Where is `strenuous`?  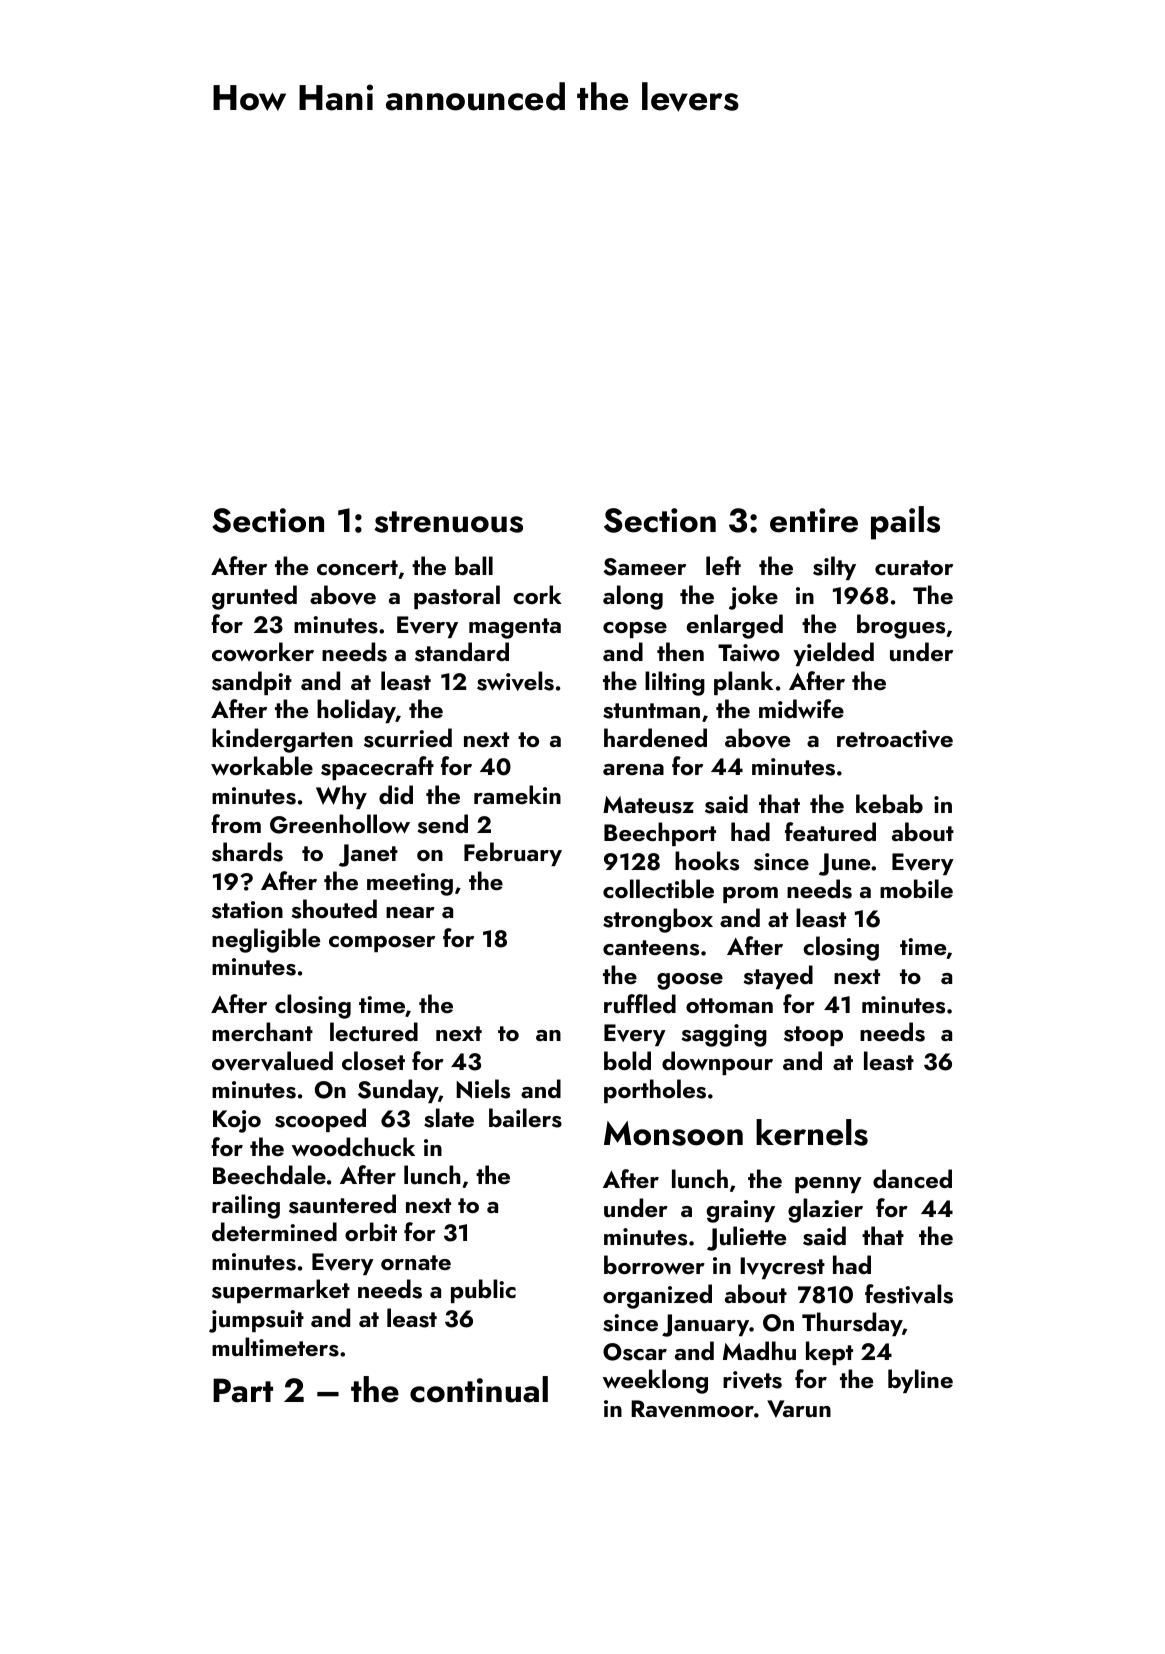 strenuous is located at coordinates (448, 522).
